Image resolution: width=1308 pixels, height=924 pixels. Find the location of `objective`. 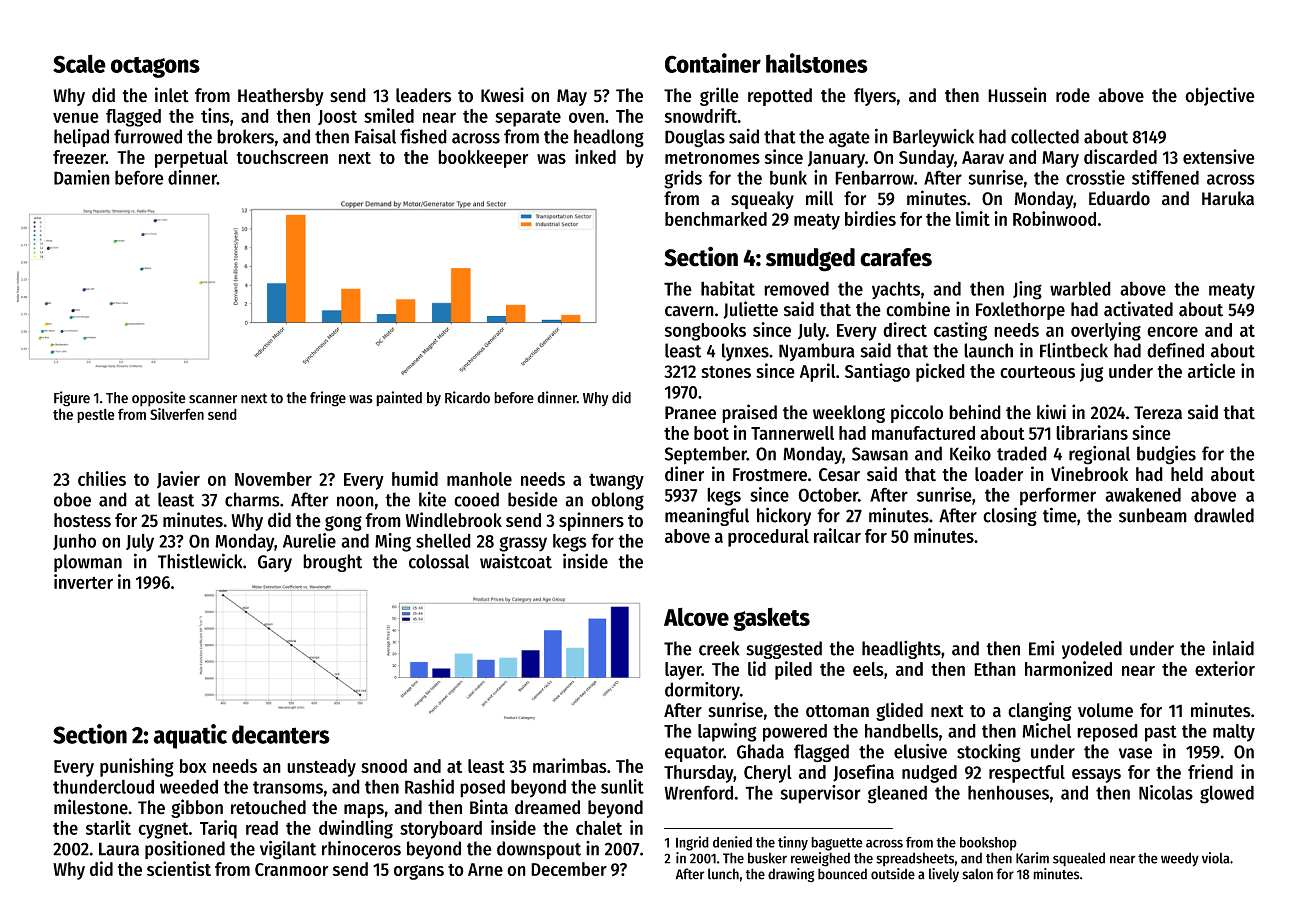

objective is located at coordinates (1220, 96).
